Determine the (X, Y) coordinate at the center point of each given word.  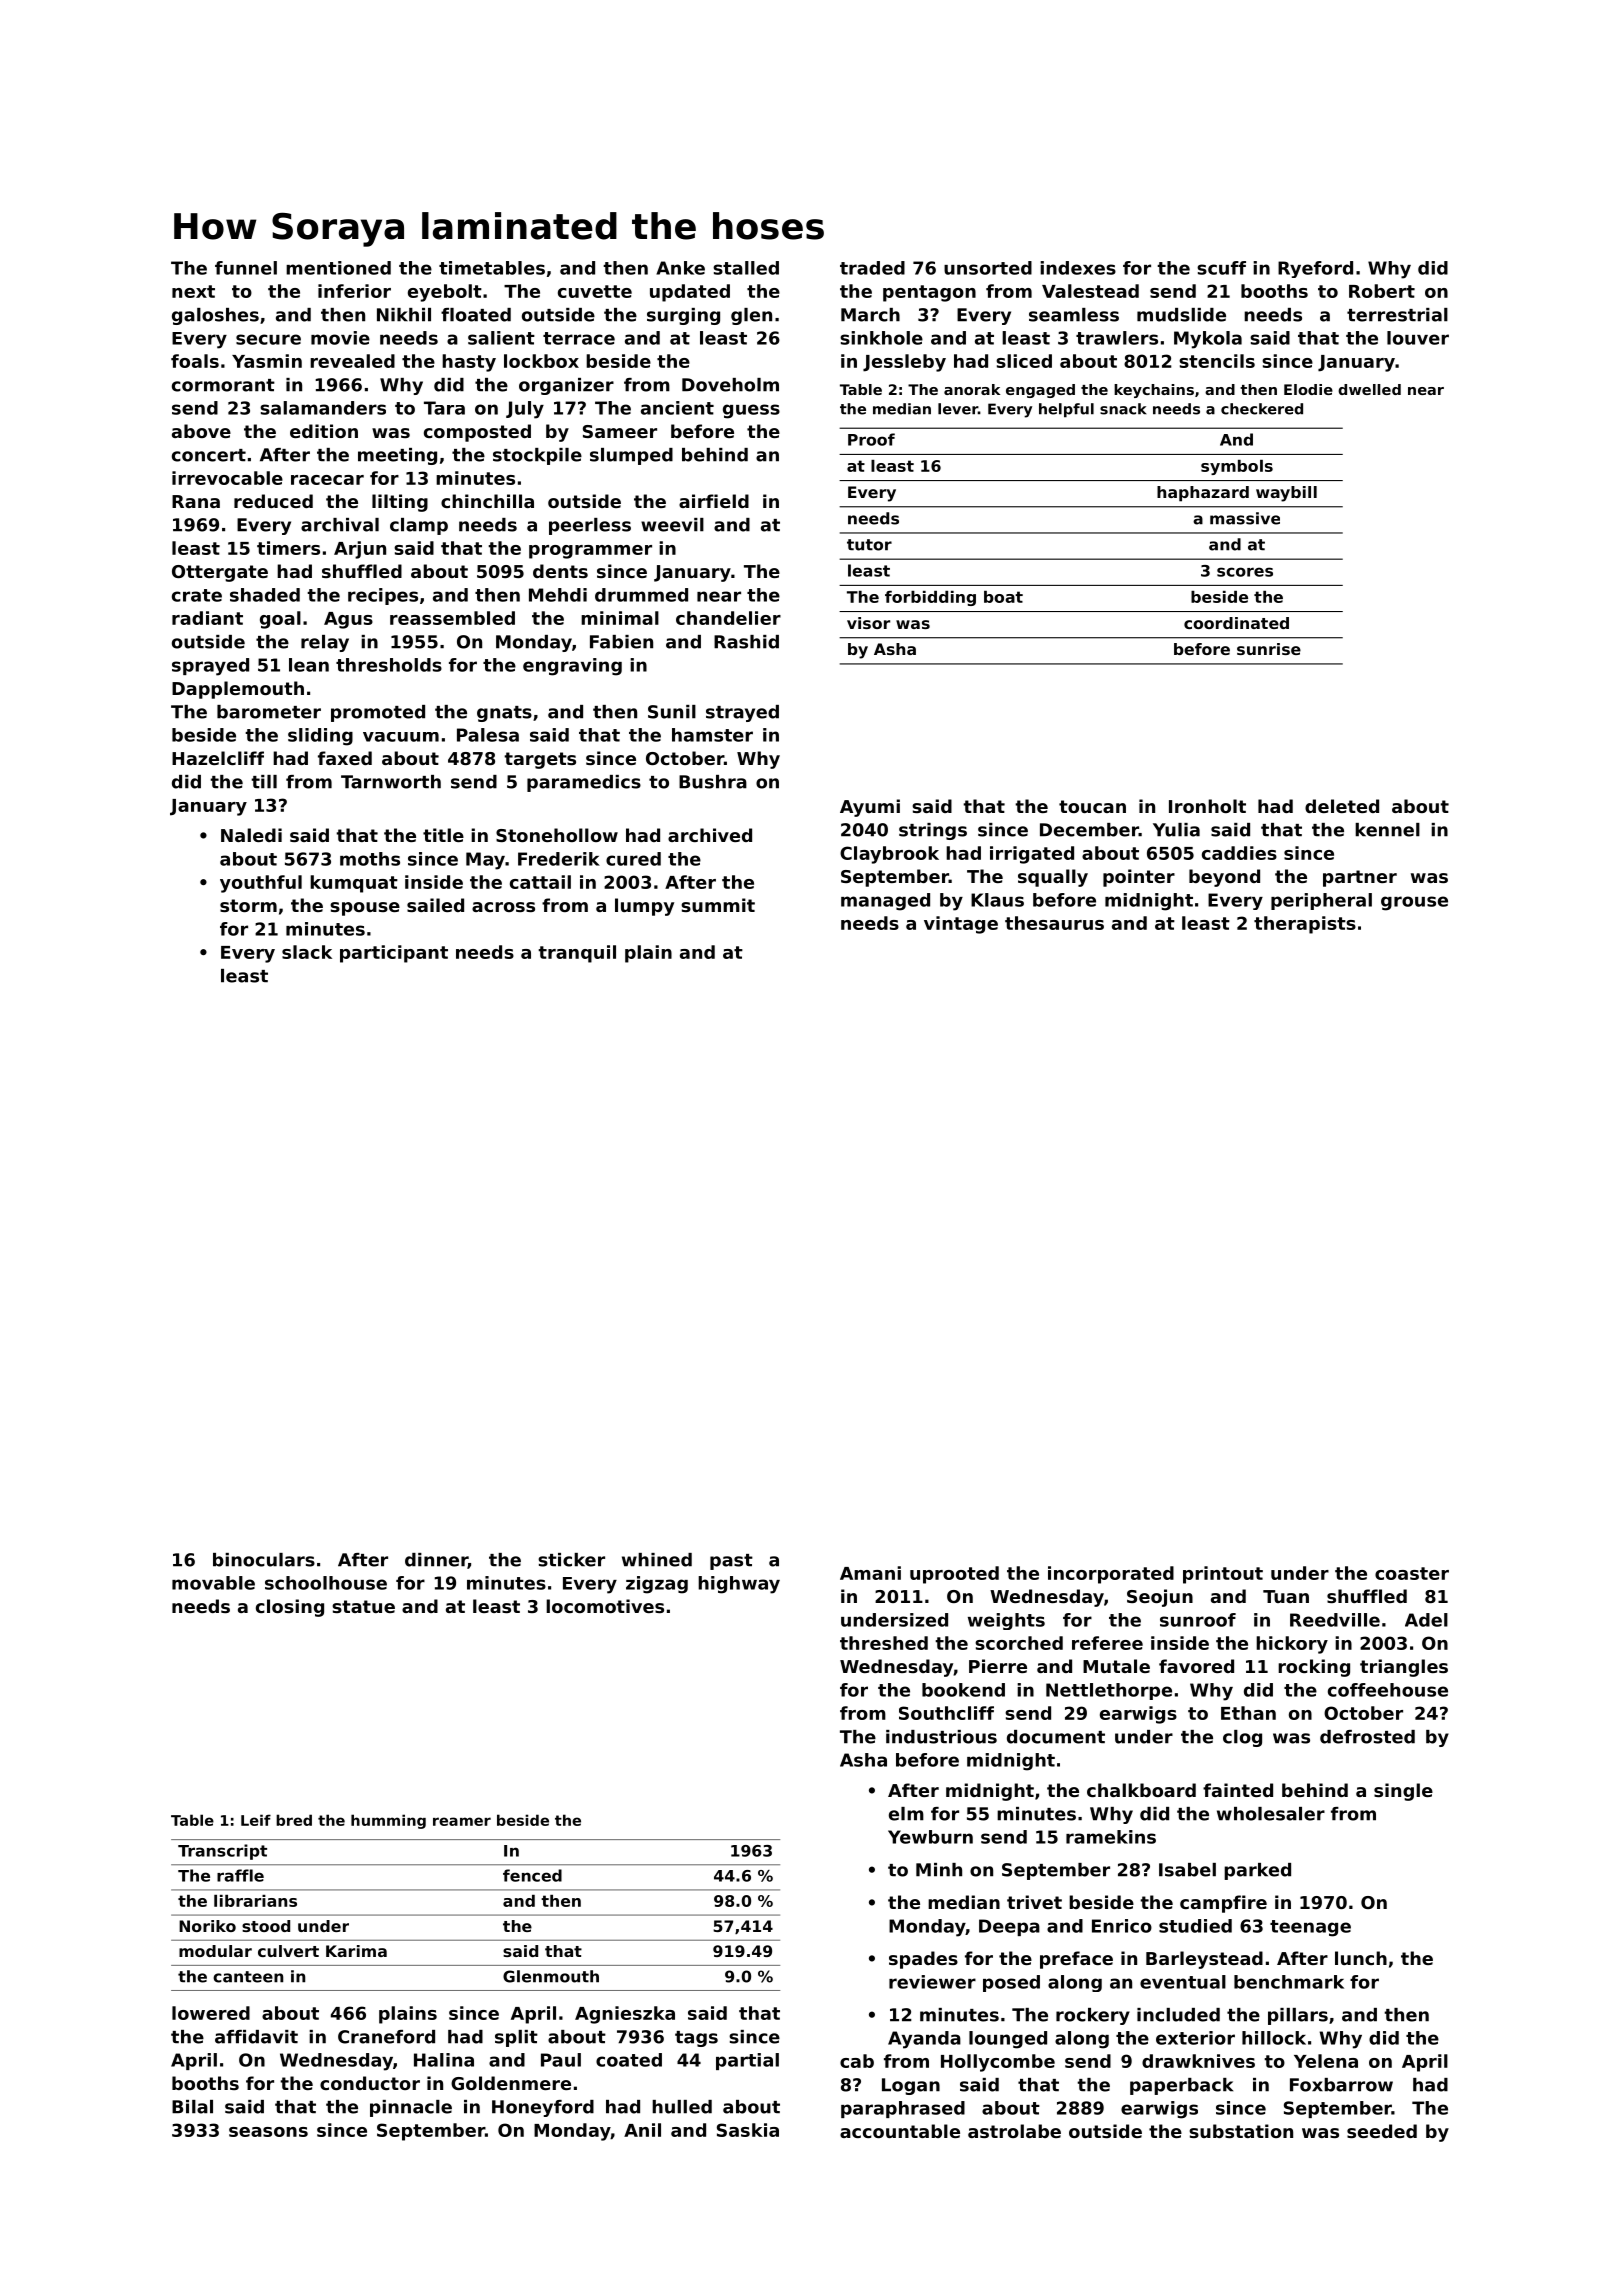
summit (718, 905)
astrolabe (1014, 2131)
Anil (642, 2130)
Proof (871, 439)
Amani (870, 1573)
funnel (246, 268)
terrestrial (1397, 315)
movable (213, 1583)
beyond (1224, 878)
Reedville (1335, 1620)
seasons (268, 2132)
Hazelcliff (218, 758)
